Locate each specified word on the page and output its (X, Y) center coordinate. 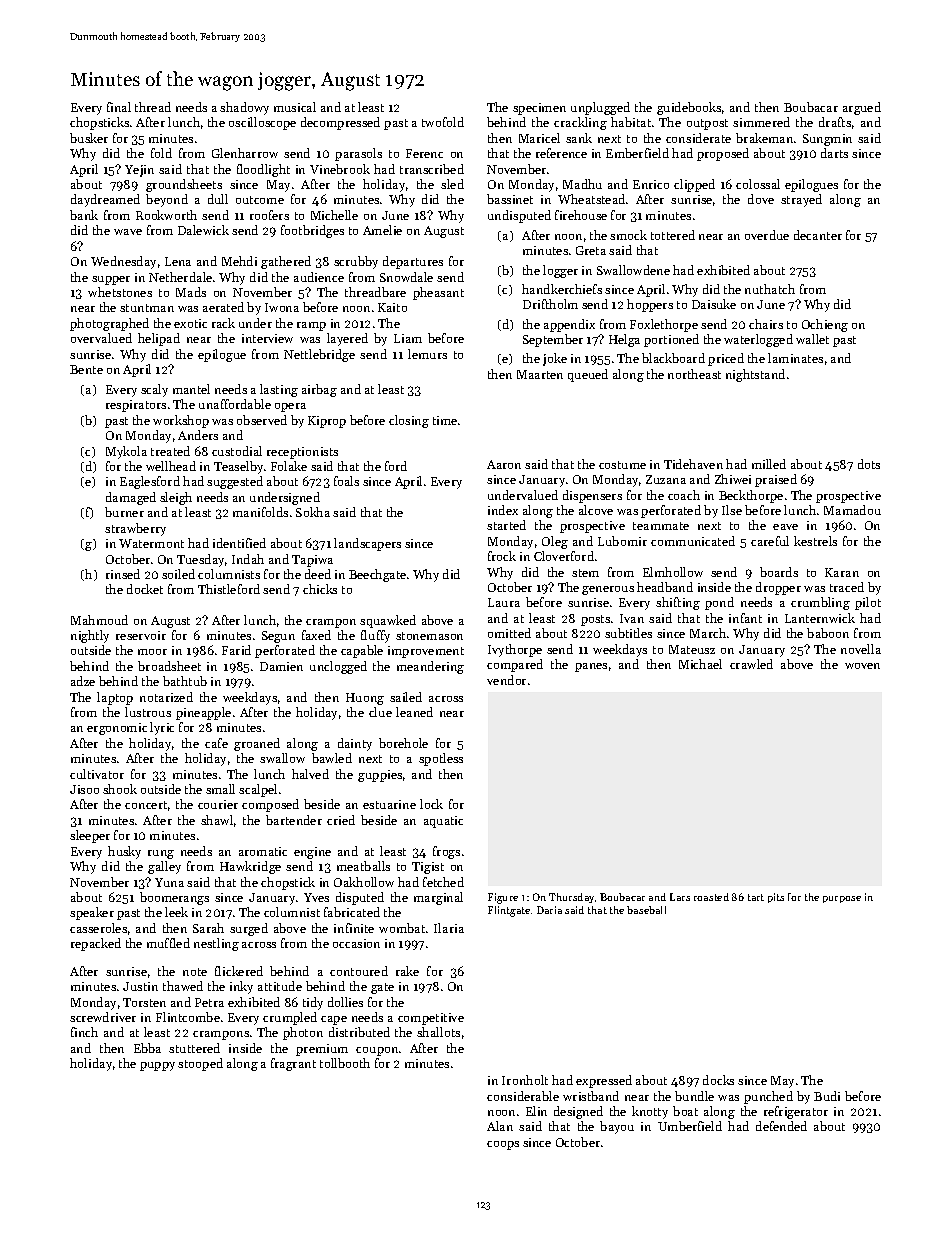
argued (862, 108)
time (445, 420)
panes (591, 667)
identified (239, 543)
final (119, 107)
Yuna (169, 882)
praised (776, 480)
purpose (842, 899)
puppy (157, 1066)
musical (295, 107)
